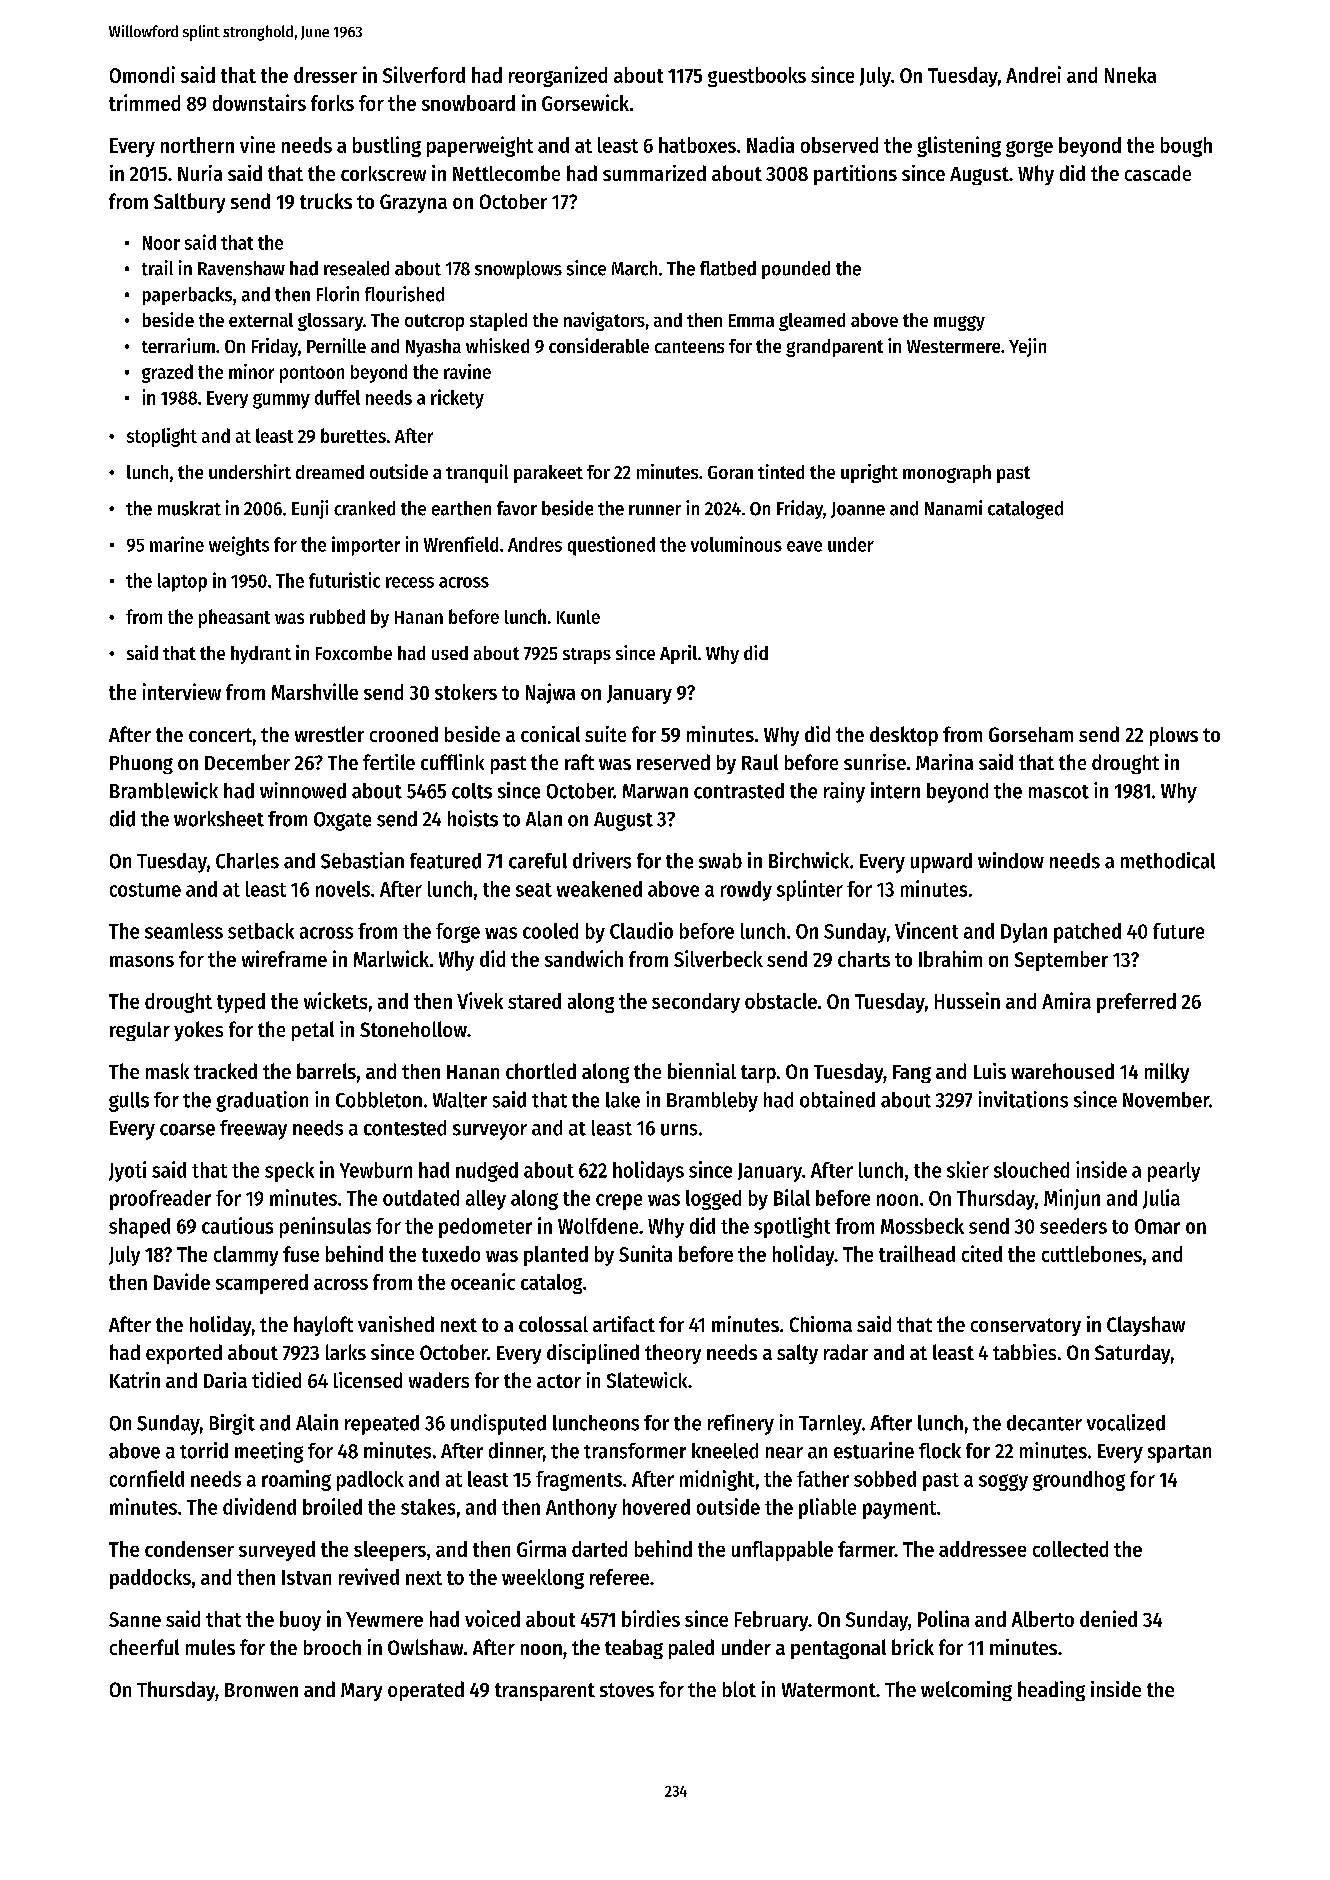  Describe the element at coordinates (1031, 734) in the document. I see `Gorseham` at that location.
